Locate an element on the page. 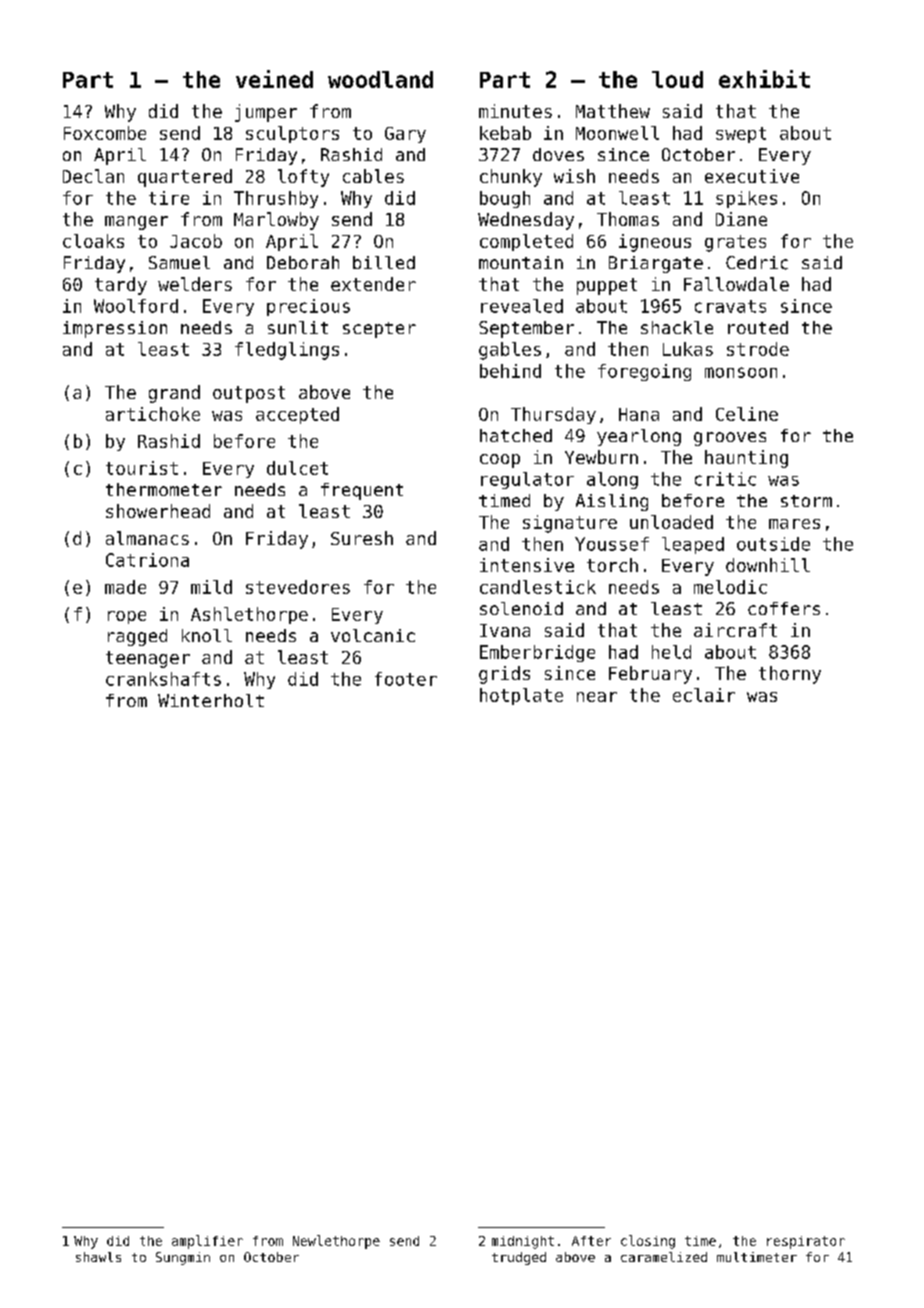 This page has width=924, height=1308. grand is located at coordinates (174, 394).
